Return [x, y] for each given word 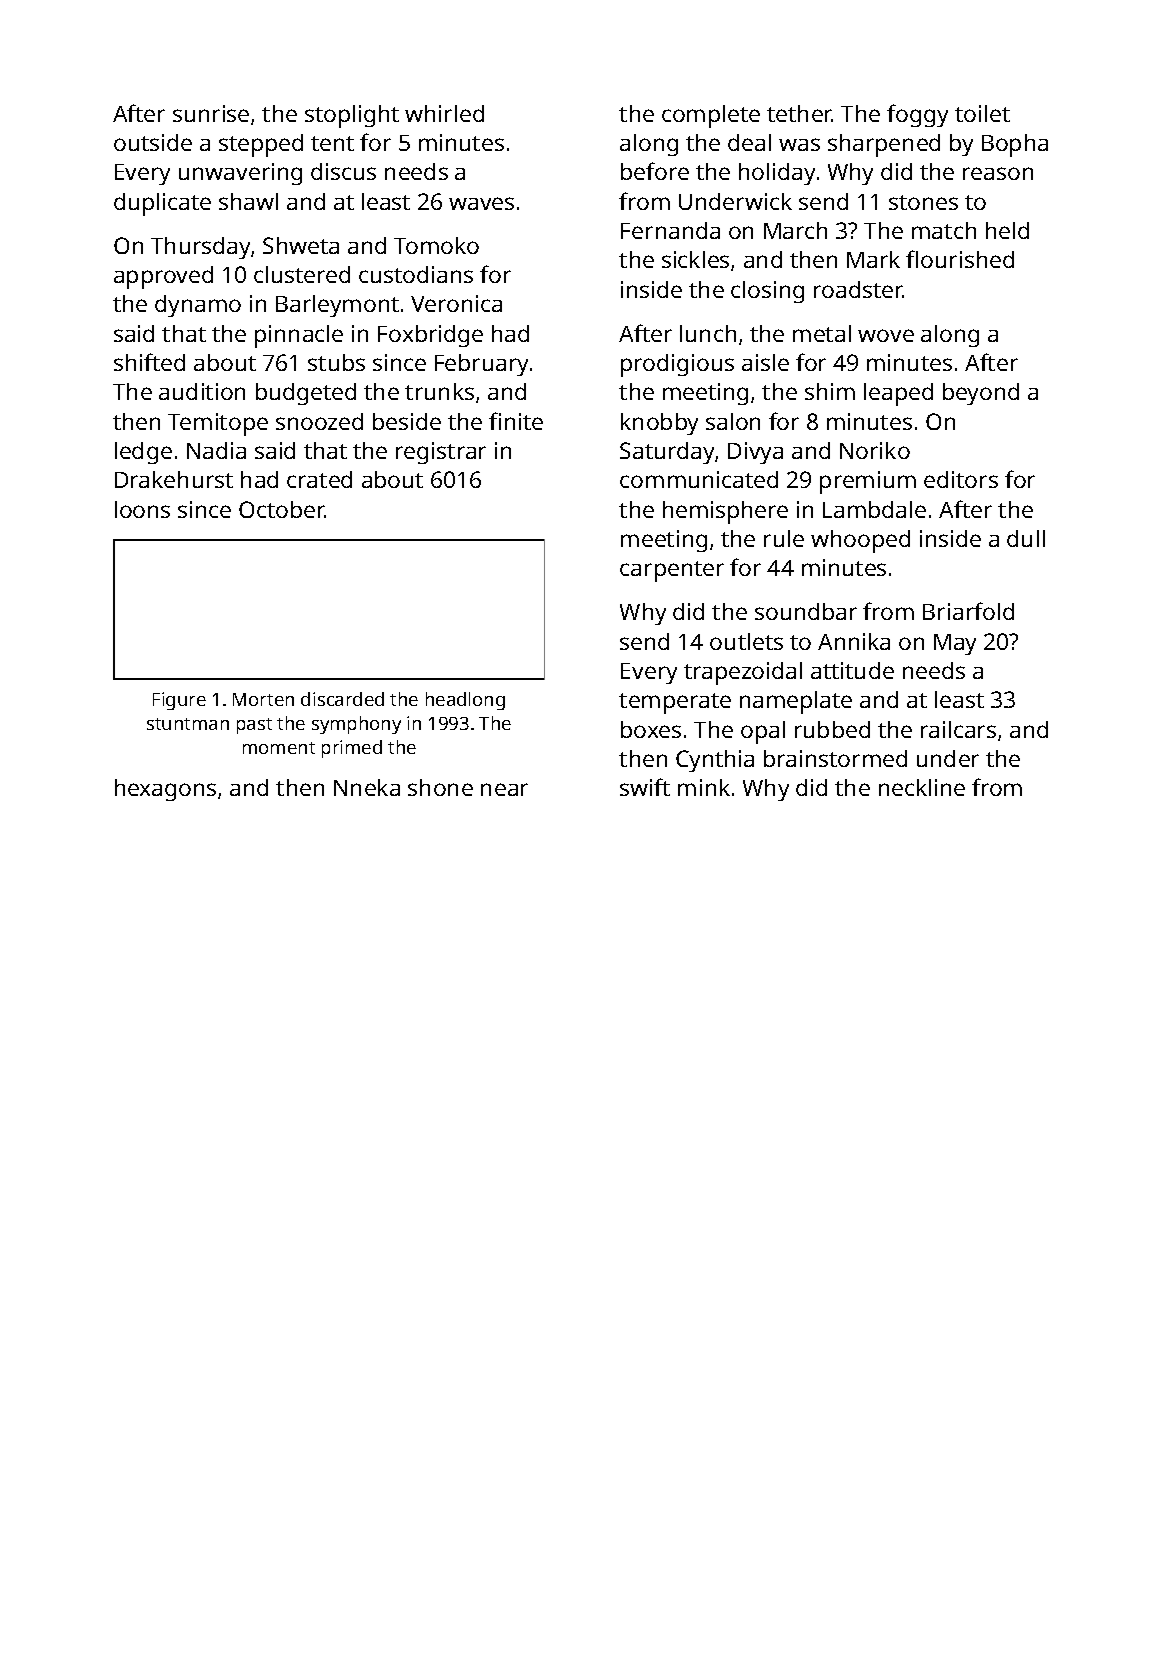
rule [784, 538]
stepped [261, 145]
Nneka [367, 787]
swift [645, 787]
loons [142, 509]
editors [961, 479]
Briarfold [968, 611]
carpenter [672, 571]
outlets [746, 641]
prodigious [677, 365]
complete [711, 116]
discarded [342, 699]
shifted [149, 362]
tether [799, 113]
